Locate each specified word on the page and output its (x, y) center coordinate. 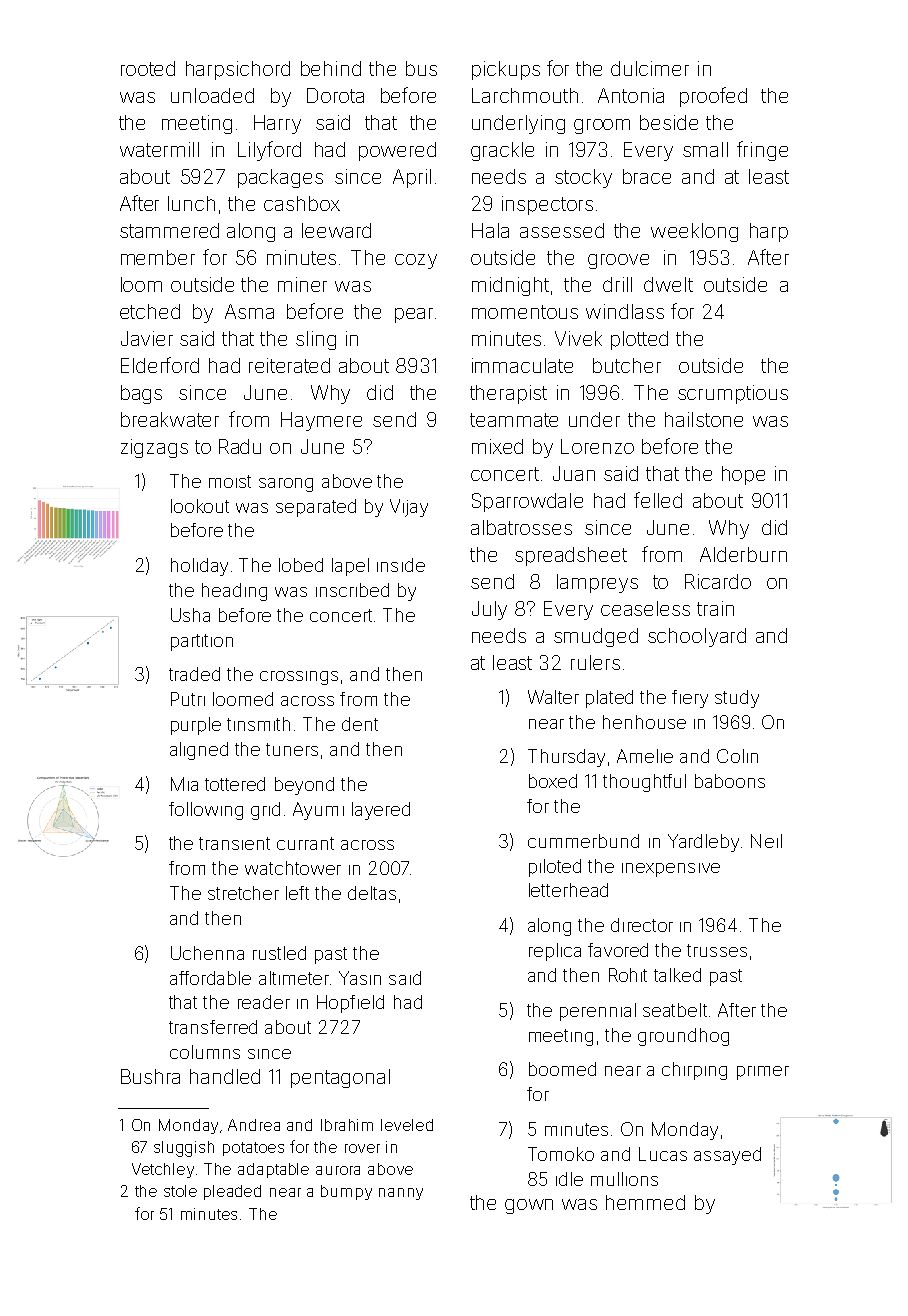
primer (763, 1073)
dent (360, 724)
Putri (188, 699)
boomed (562, 1069)
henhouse (644, 722)
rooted (148, 68)
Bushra (150, 1076)
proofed (713, 97)
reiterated (289, 365)
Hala (490, 230)
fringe (762, 151)
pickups (506, 70)
